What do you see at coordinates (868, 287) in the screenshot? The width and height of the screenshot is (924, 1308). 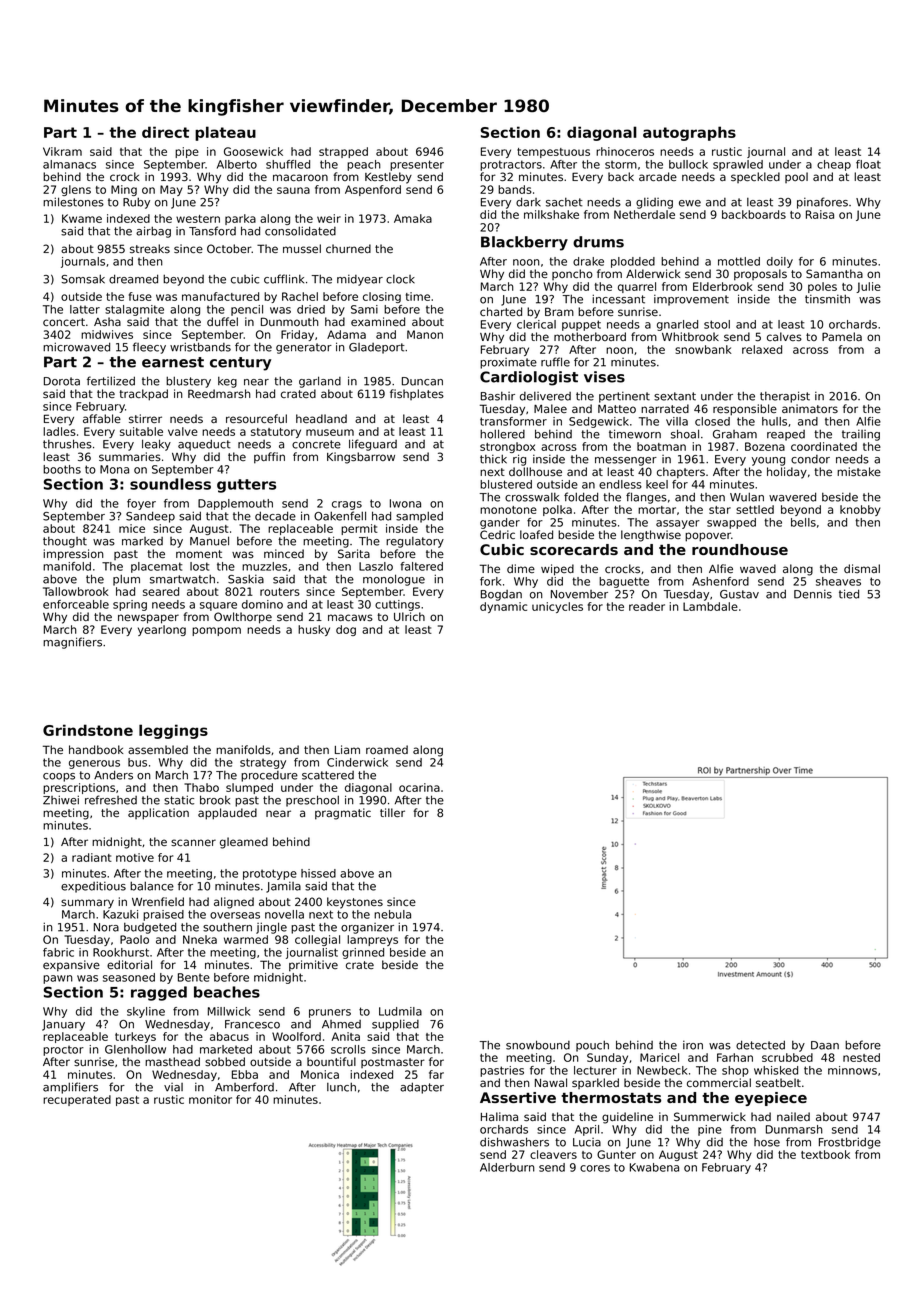 I see `Julie` at bounding box center [868, 287].
